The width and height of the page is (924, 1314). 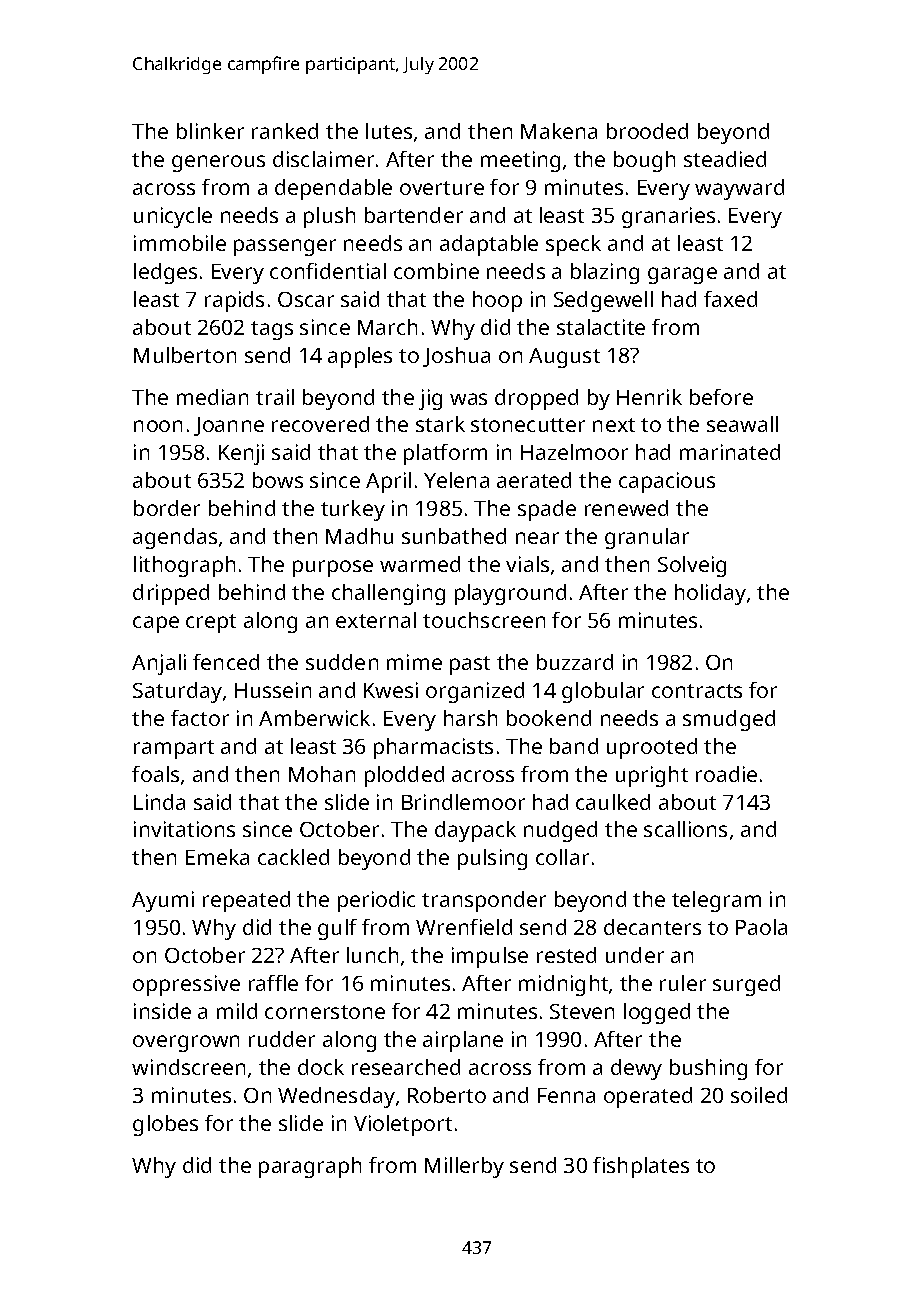 I want to click on brooded, so click(x=647, y=131).
